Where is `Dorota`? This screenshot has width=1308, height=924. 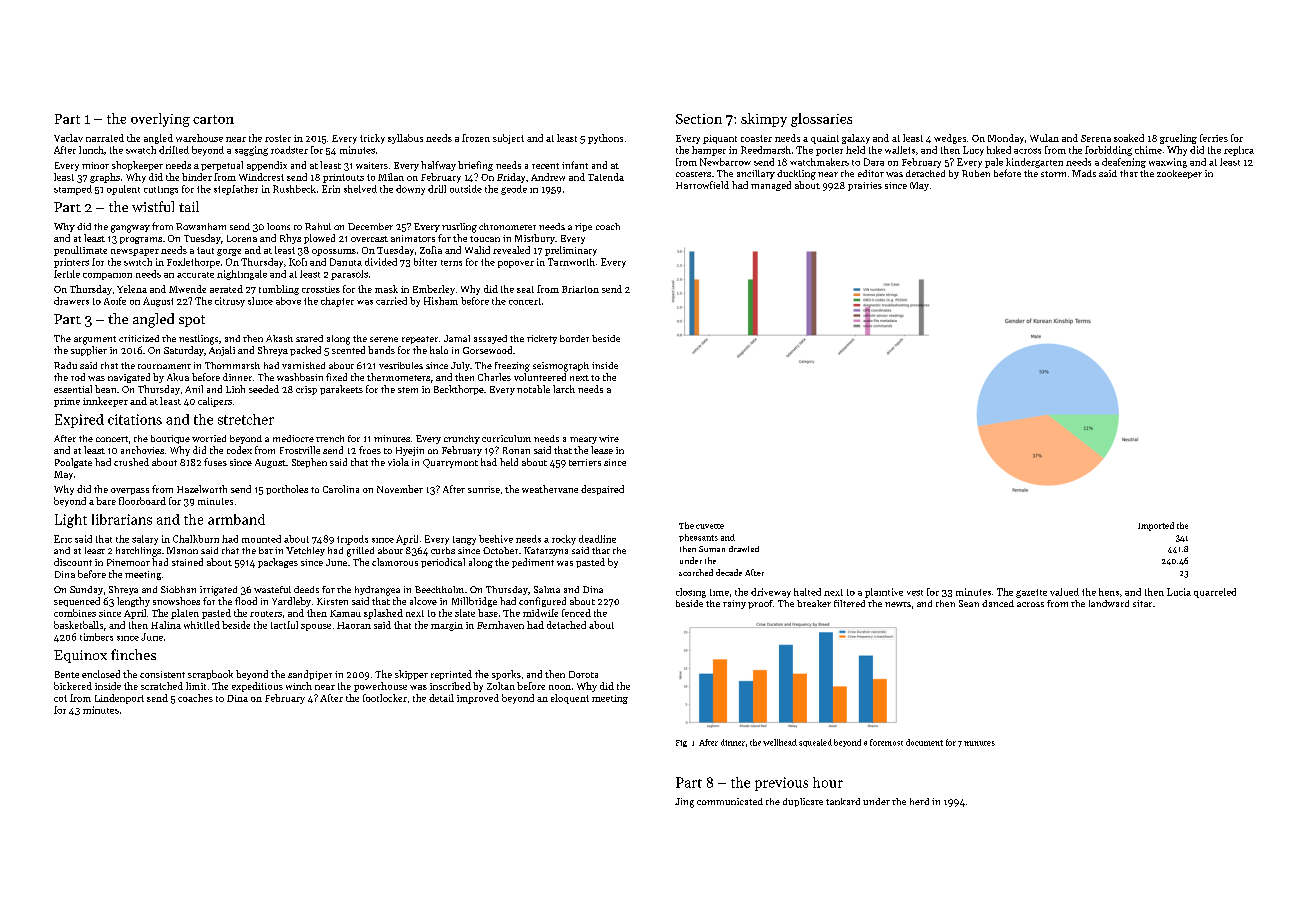
Dorota is located at coordinates (583, 674).
